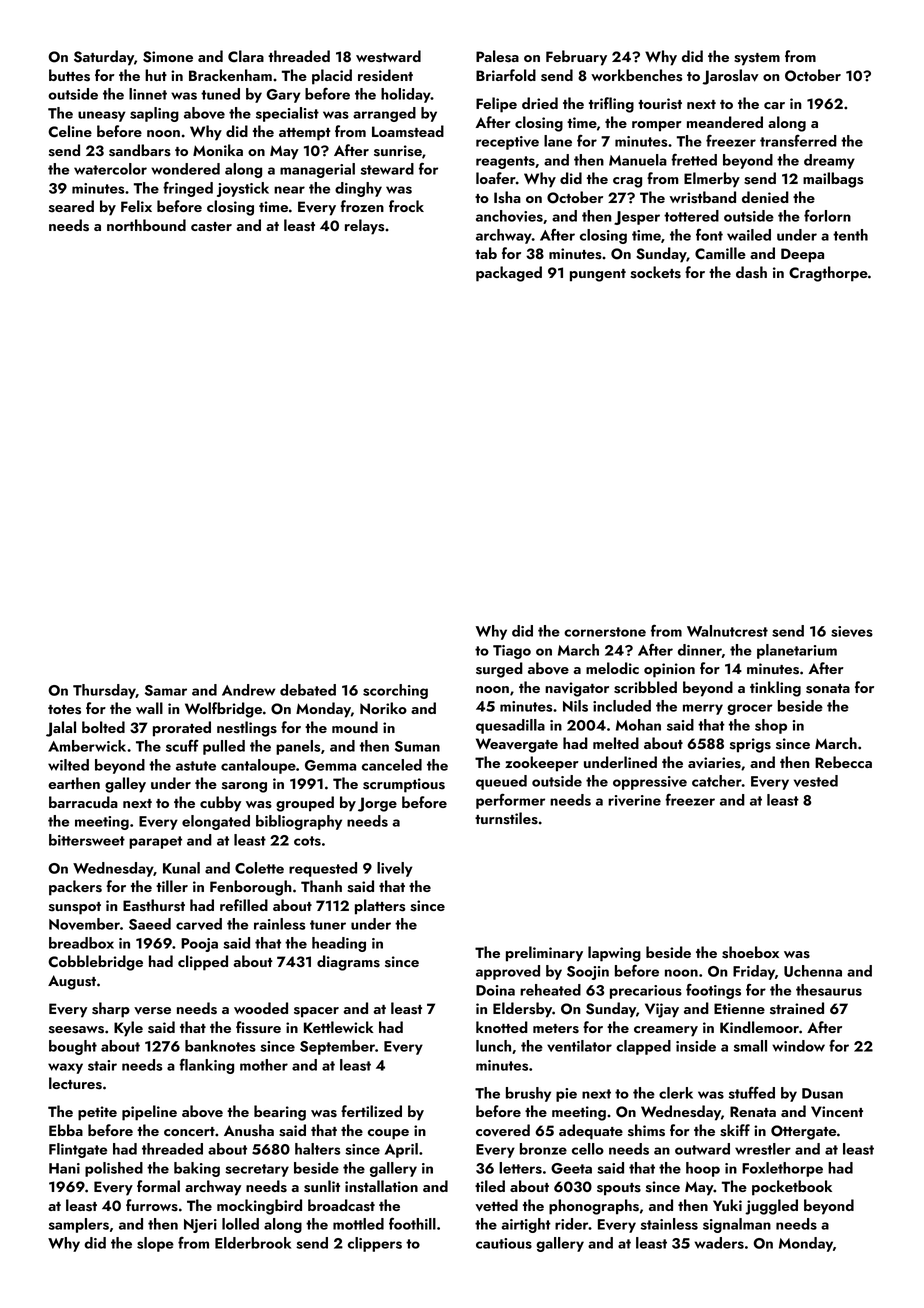  What do you see at coordinates (168, 57) in the page?
I see `Simone` at bounding box center [168, 57].
